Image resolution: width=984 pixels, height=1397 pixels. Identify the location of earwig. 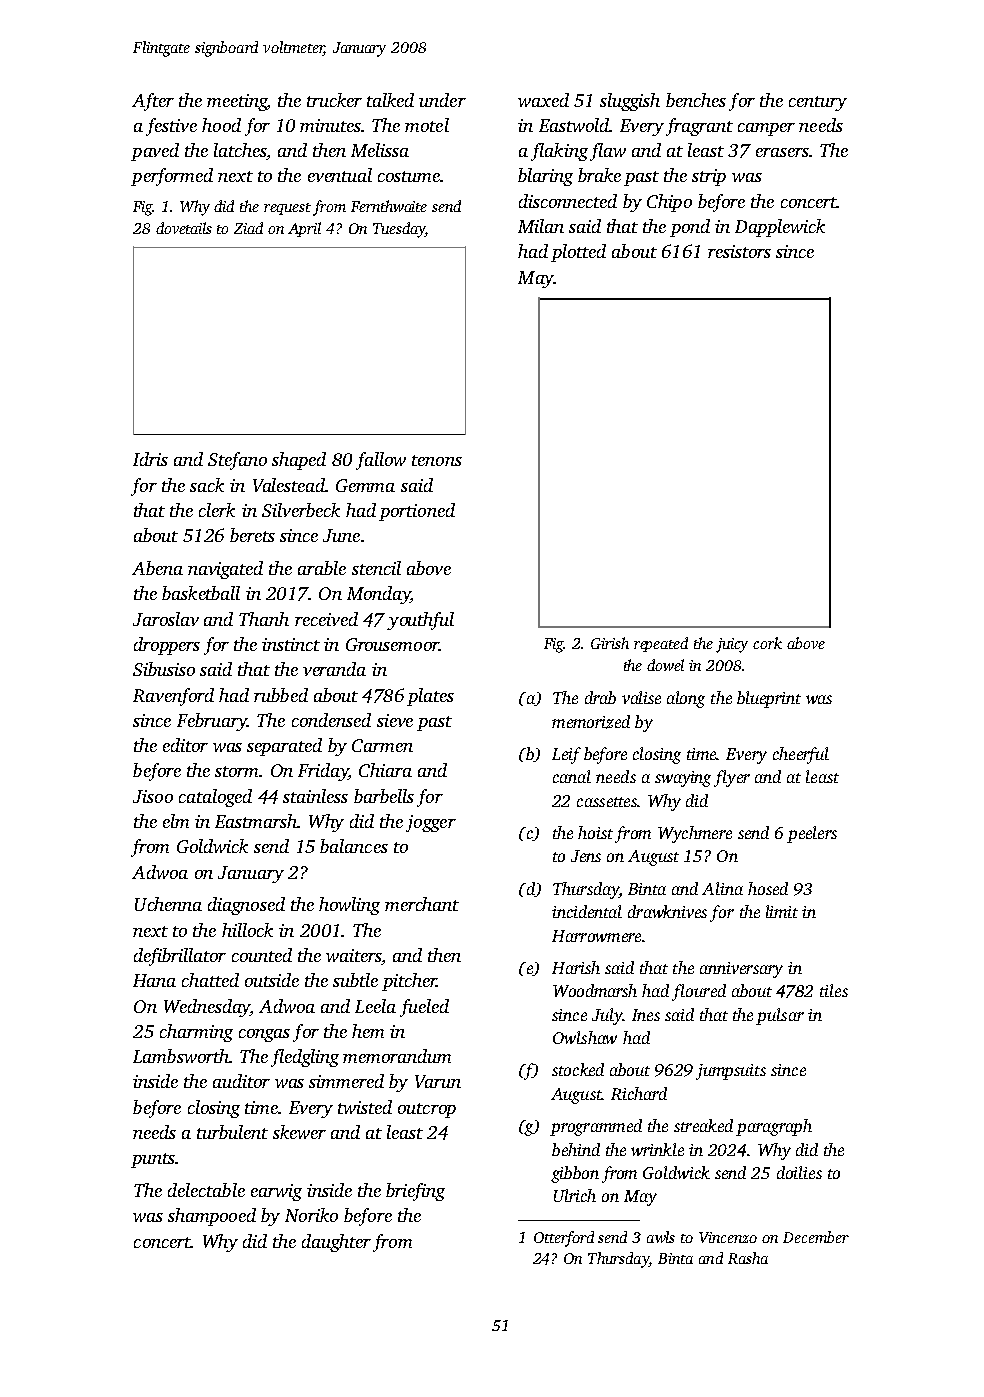
(276, 1192).
